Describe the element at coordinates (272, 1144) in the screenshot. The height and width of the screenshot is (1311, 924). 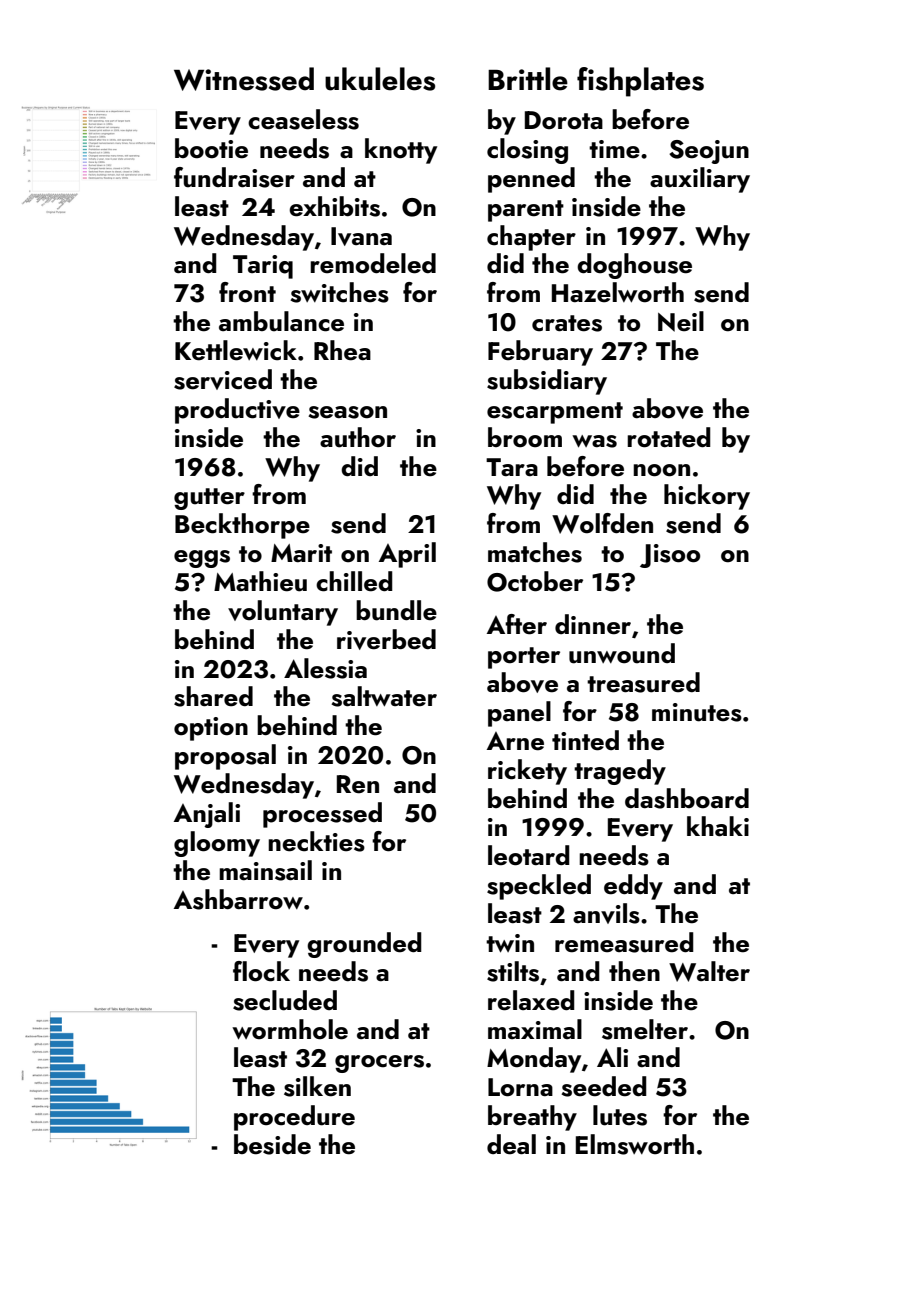
I see `beside` at that location.
